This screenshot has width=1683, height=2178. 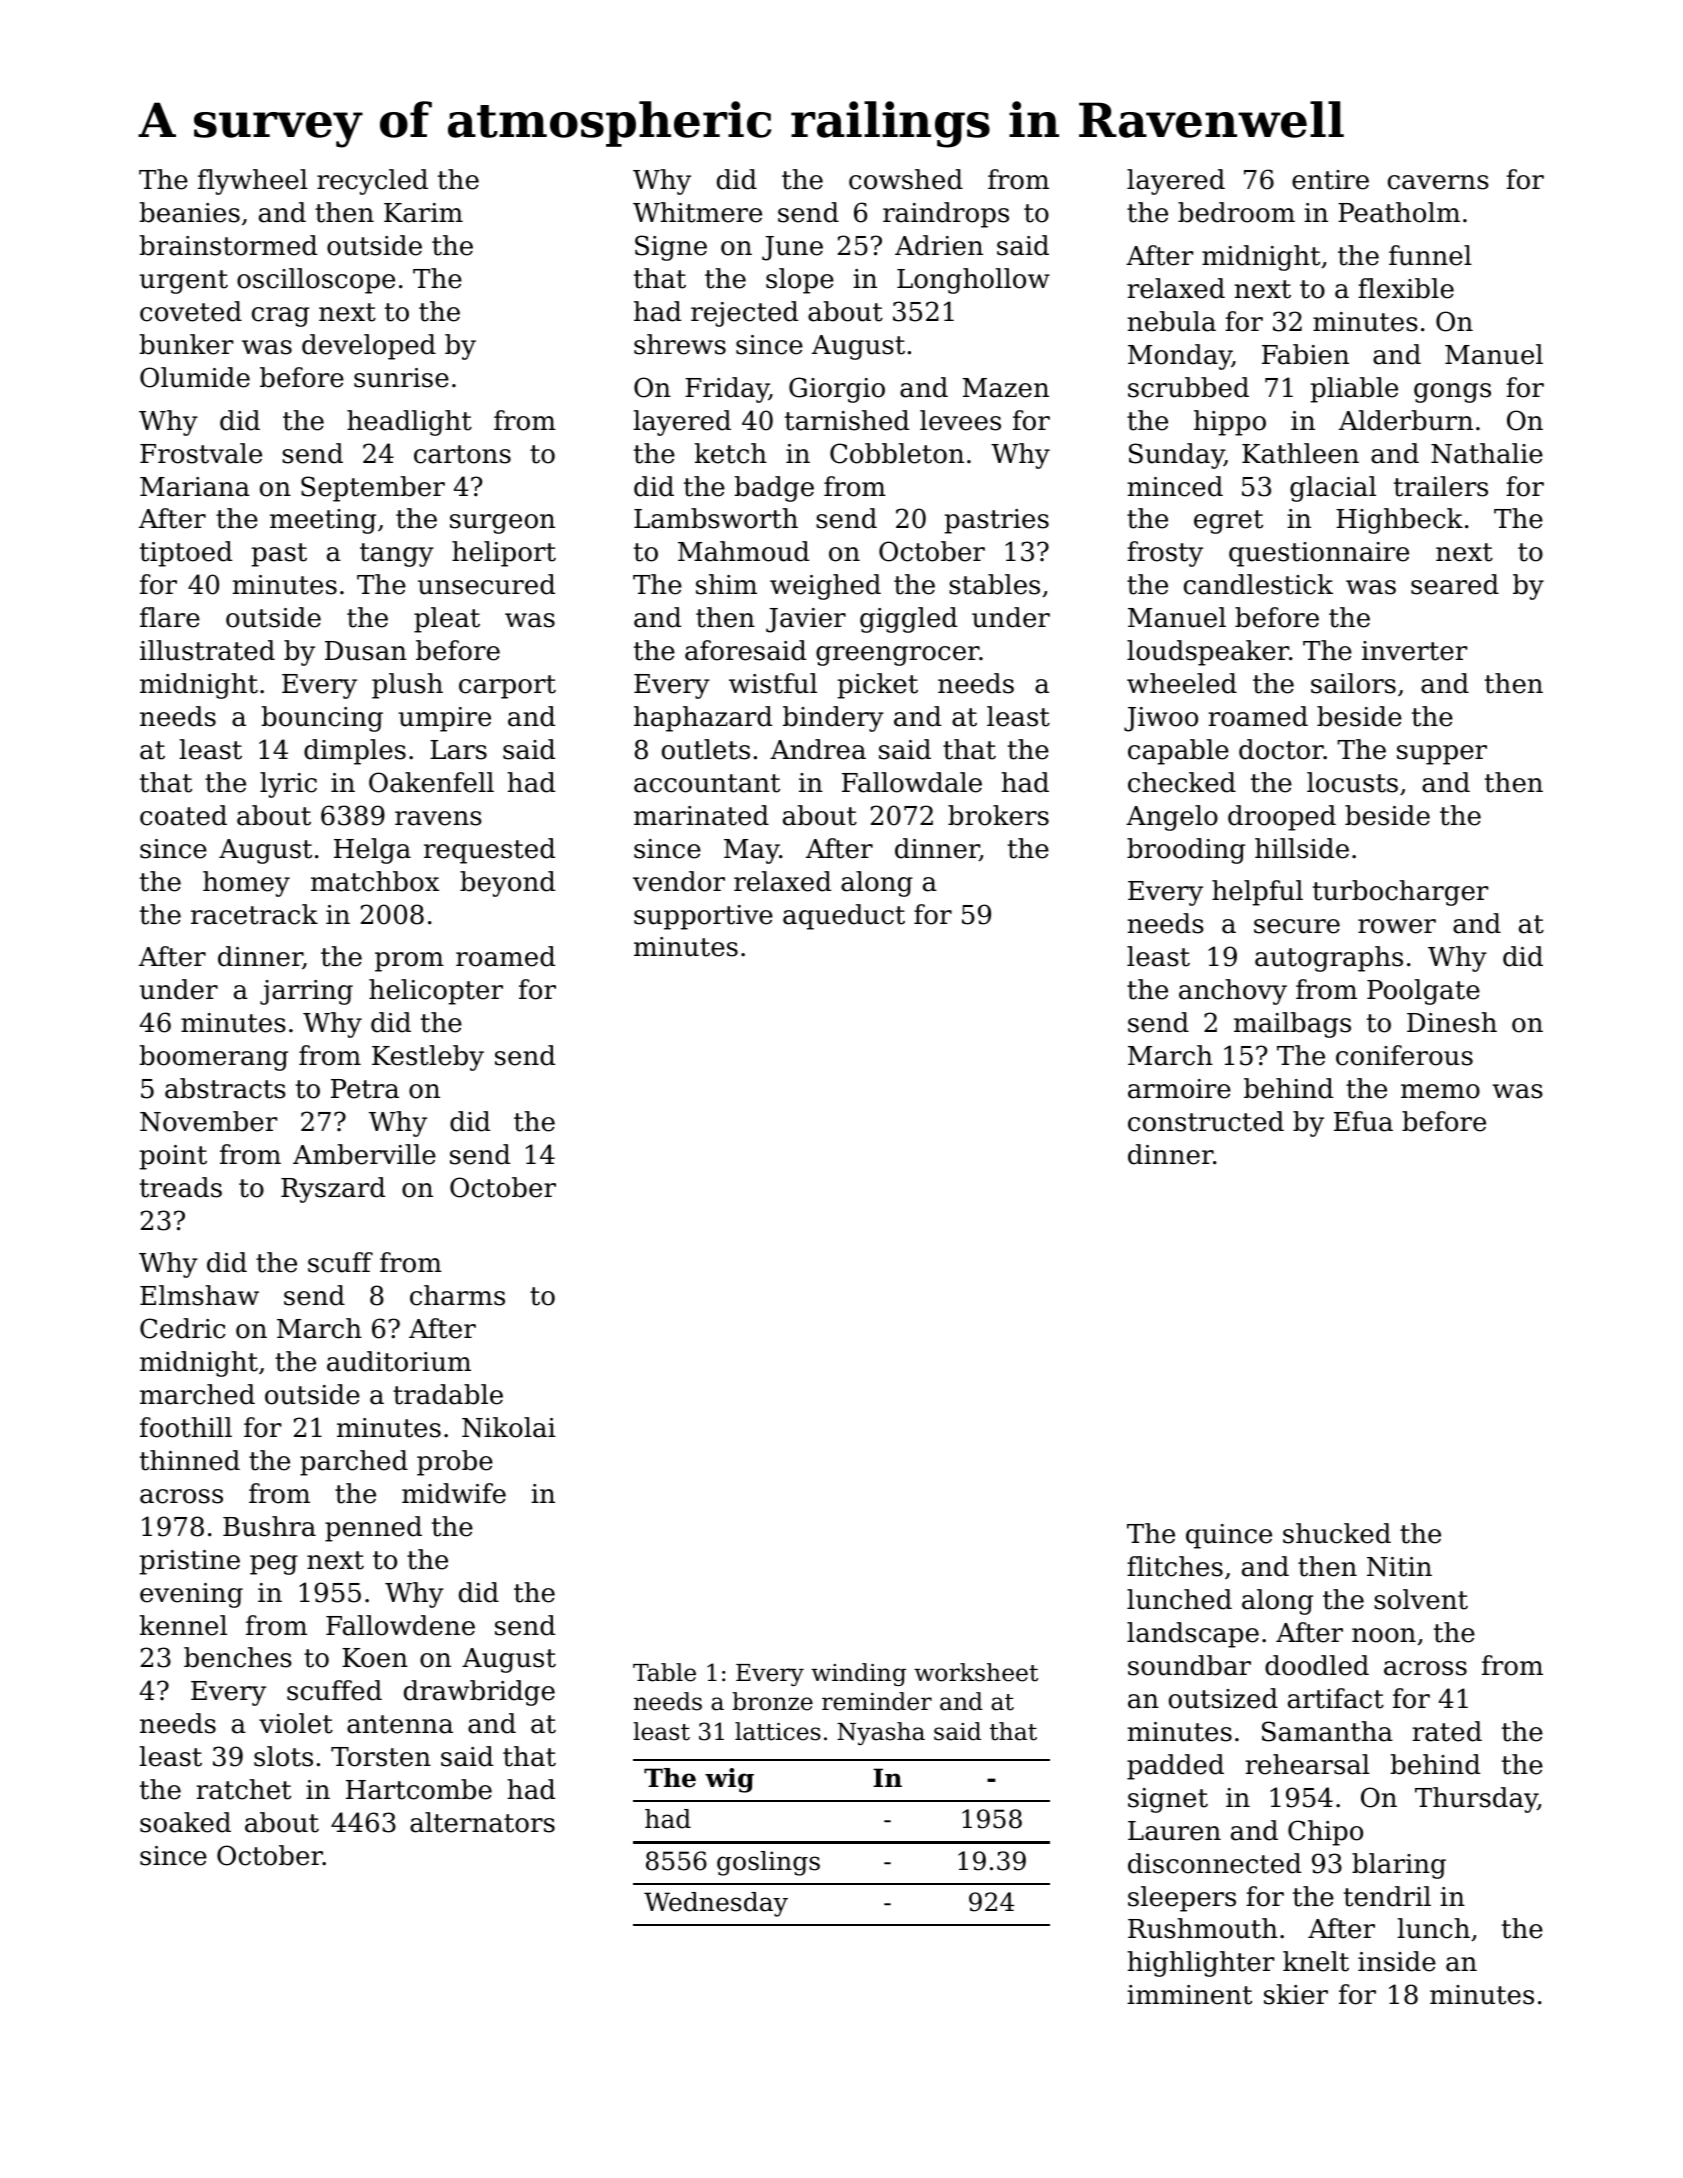 What do you see at coordinates (1296, 1994) in the screenshot?
I see `skier` at bounding box center [1296, 1994].
